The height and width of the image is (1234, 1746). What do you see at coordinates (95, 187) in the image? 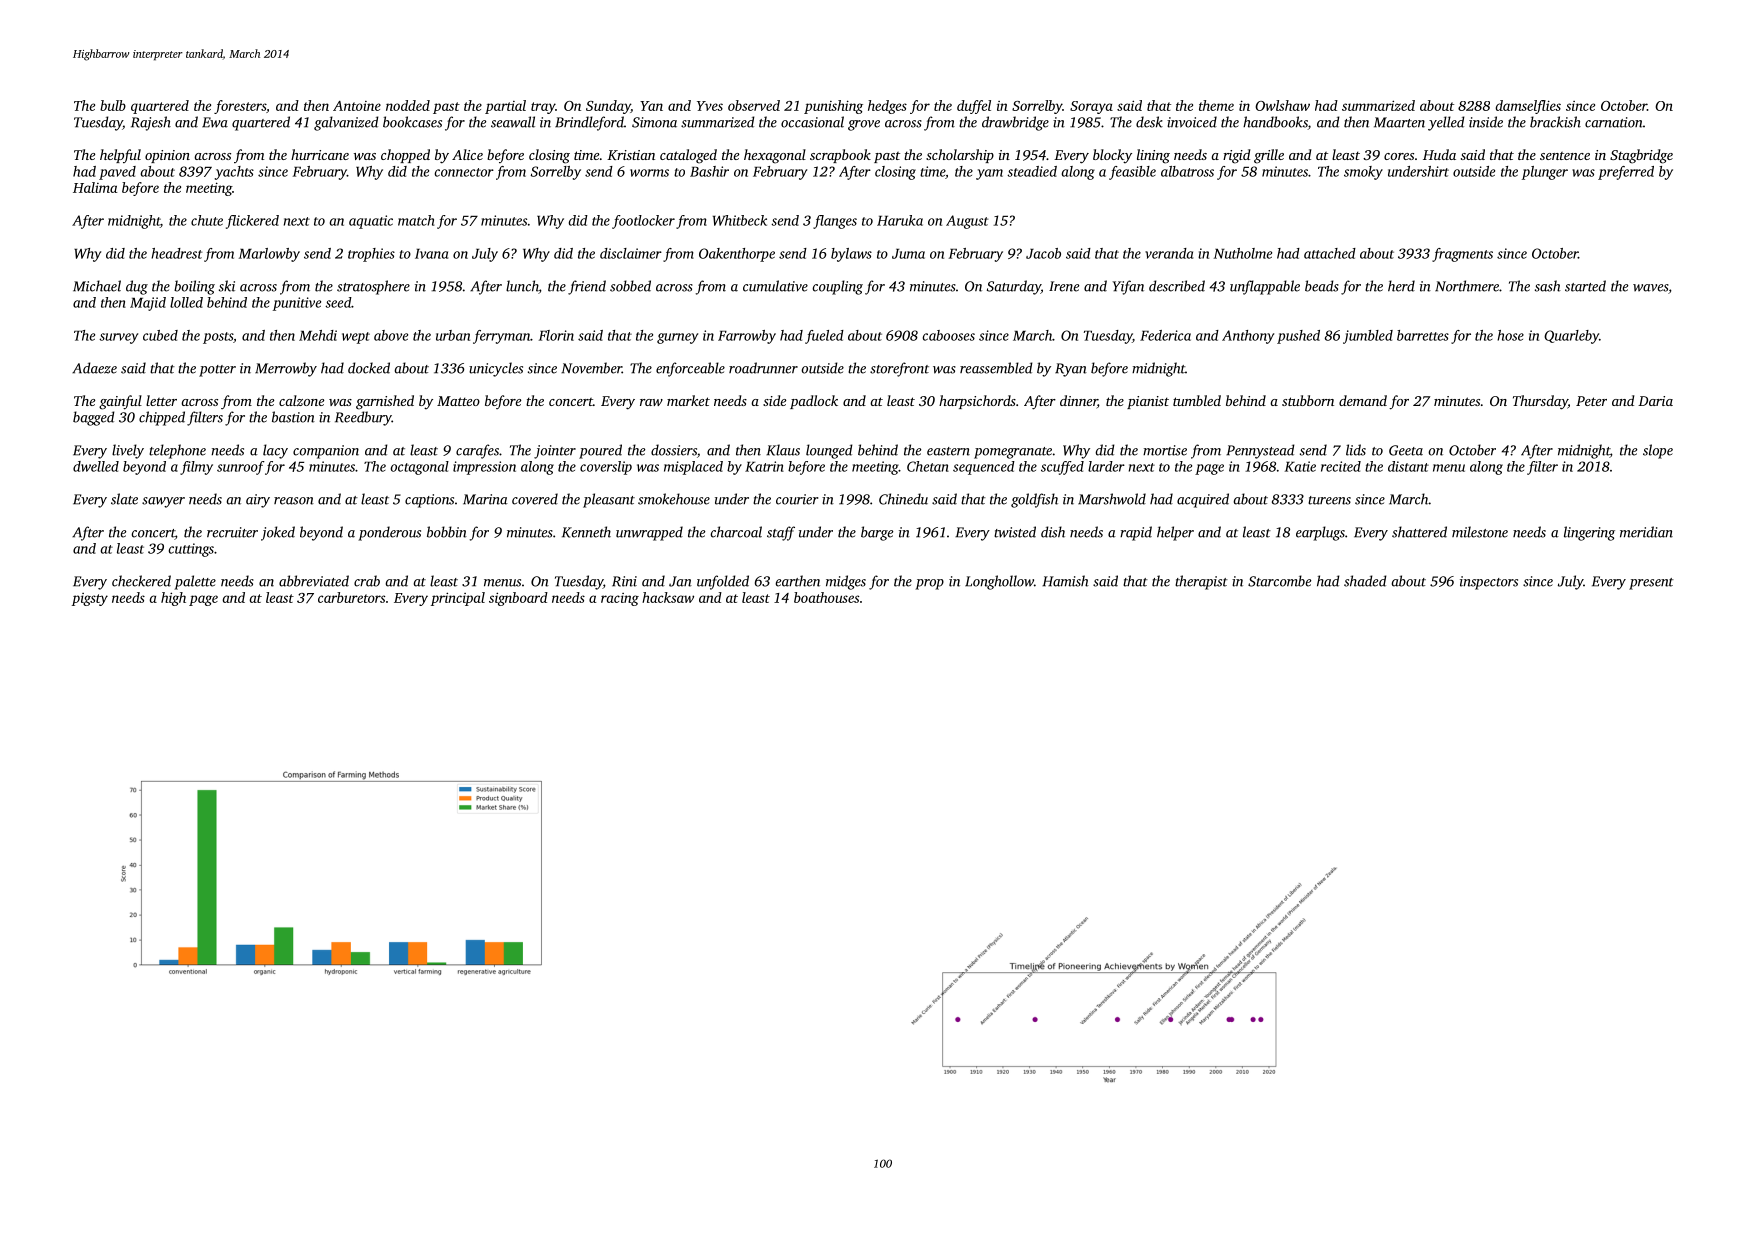
I see `Halima` at bounding box center [95, 187].
